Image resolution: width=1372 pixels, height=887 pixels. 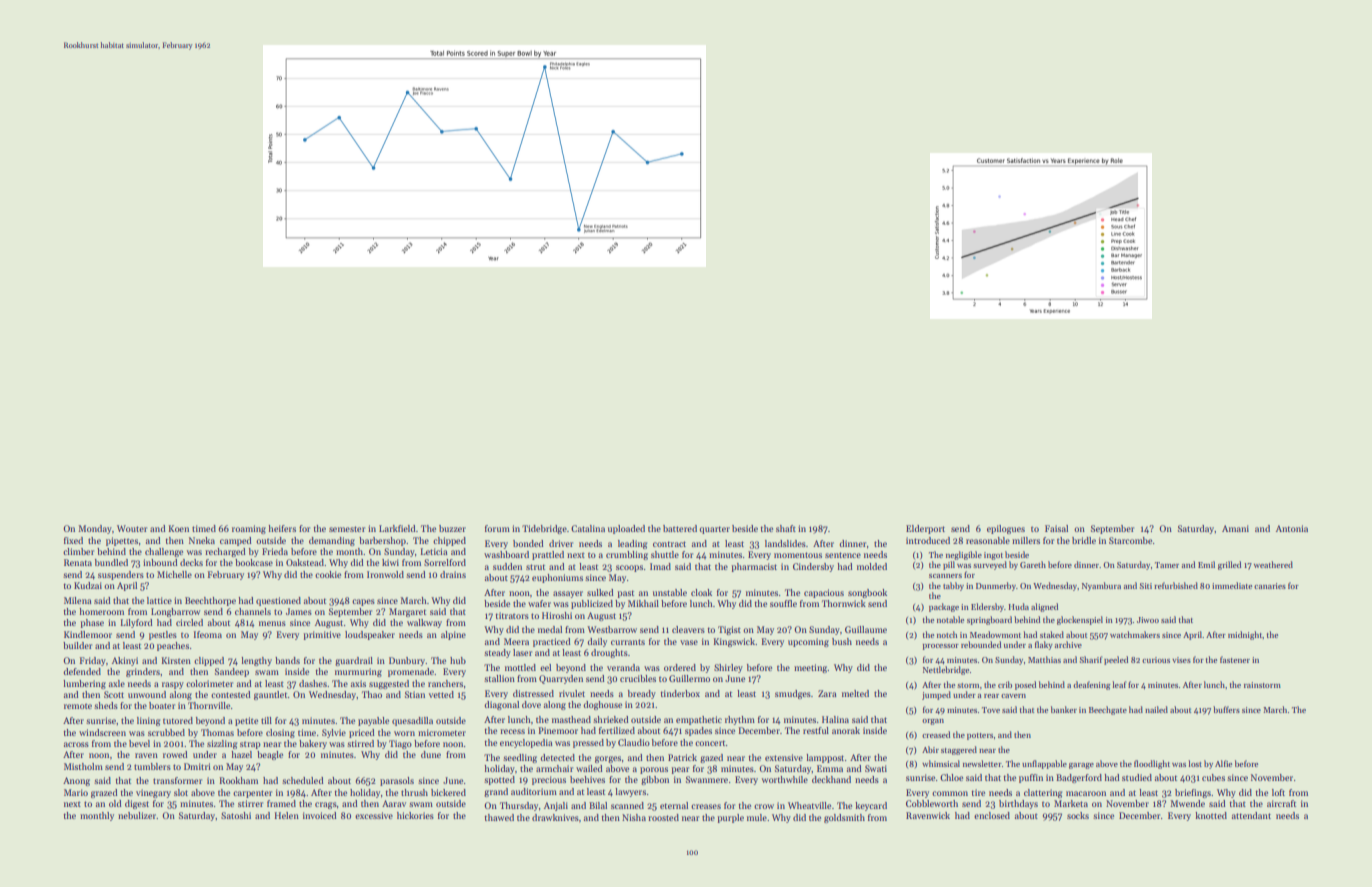 What do you see at coordinates (1195, 763) in the screenshot?
I see `lost` at bounding box center [1195, 763].
